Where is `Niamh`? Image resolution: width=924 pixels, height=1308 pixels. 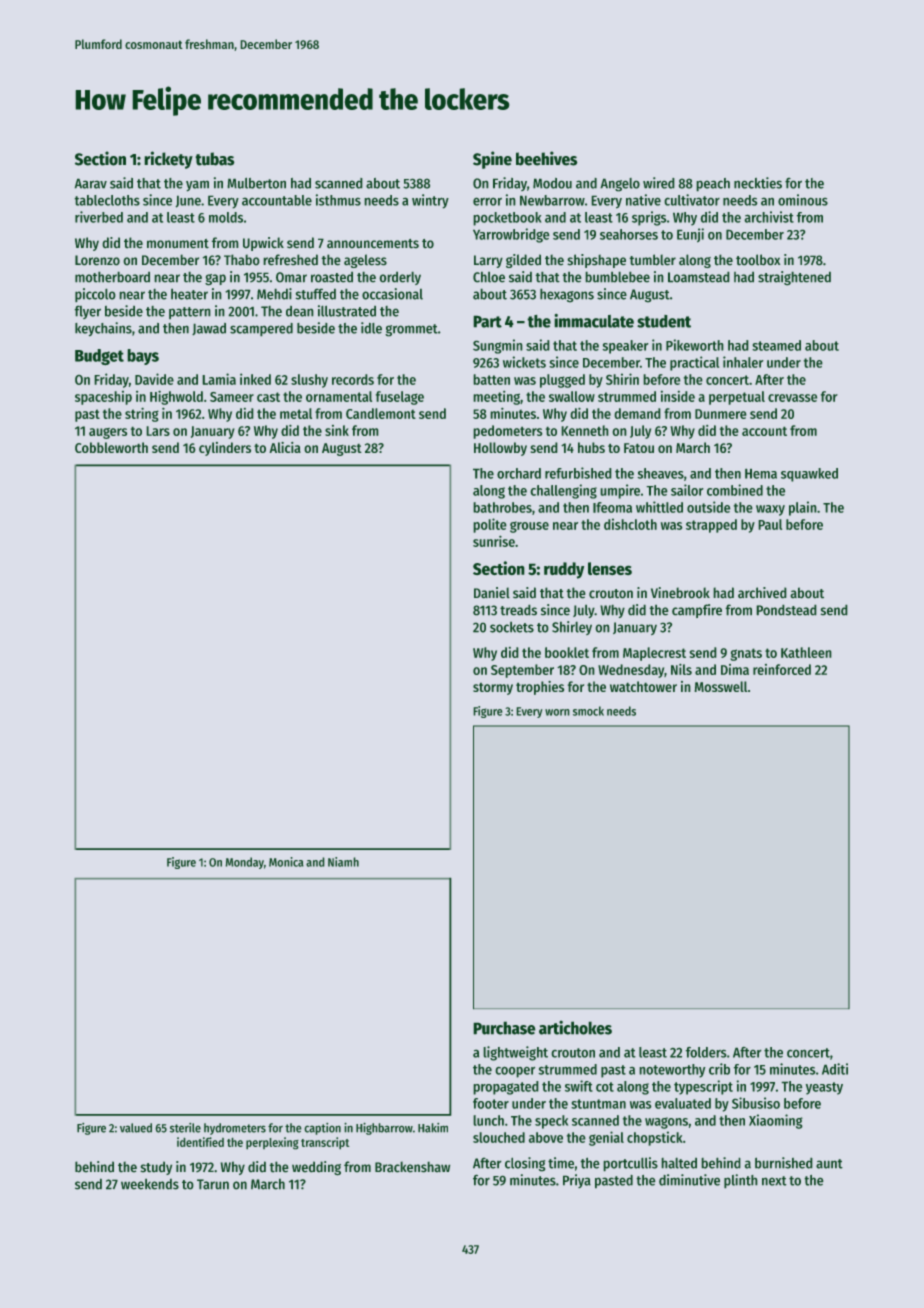
Niamh is located at coordinates (343, 862).
